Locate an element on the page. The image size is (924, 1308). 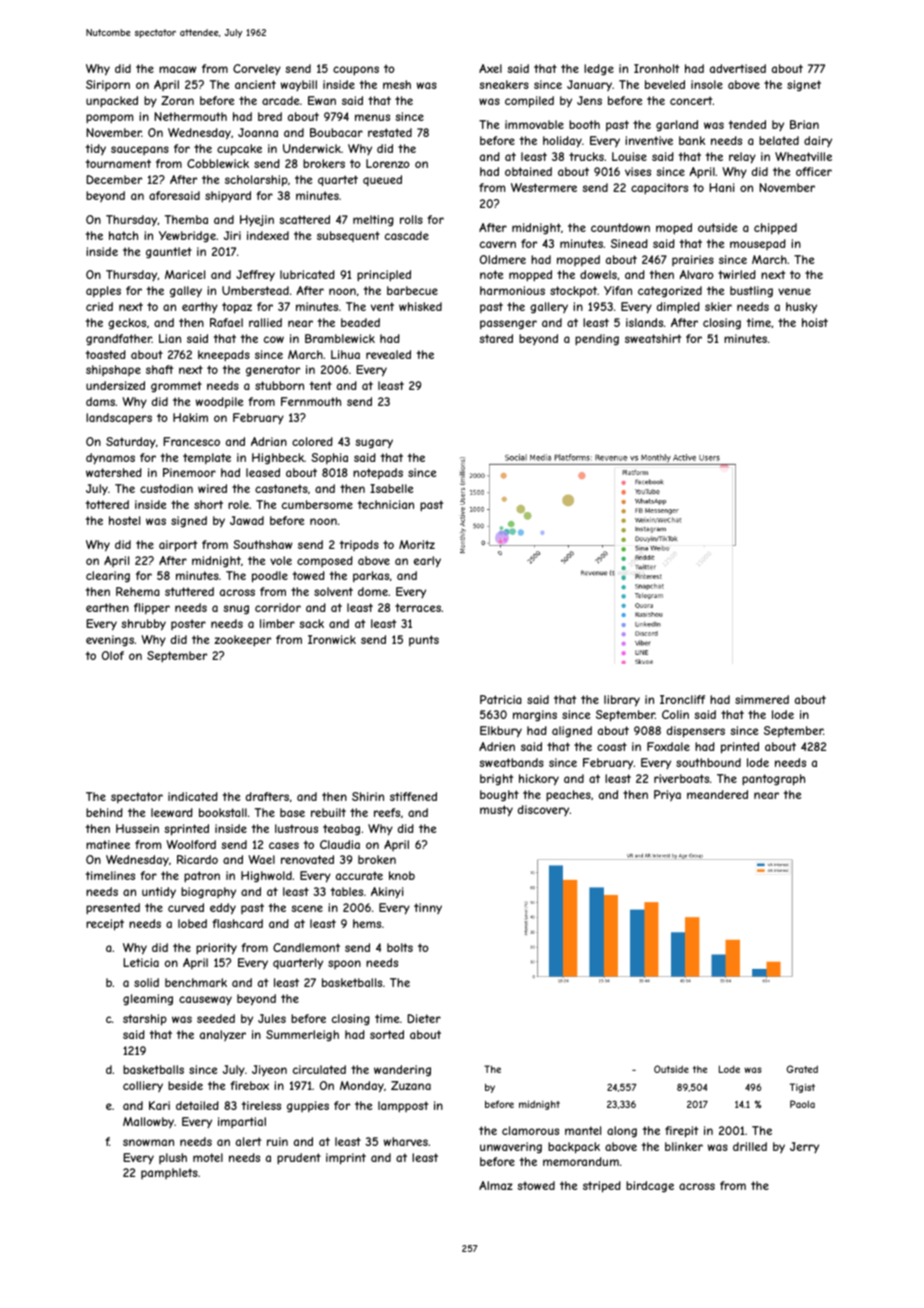
meandered is located at coordinates (717, 794).
